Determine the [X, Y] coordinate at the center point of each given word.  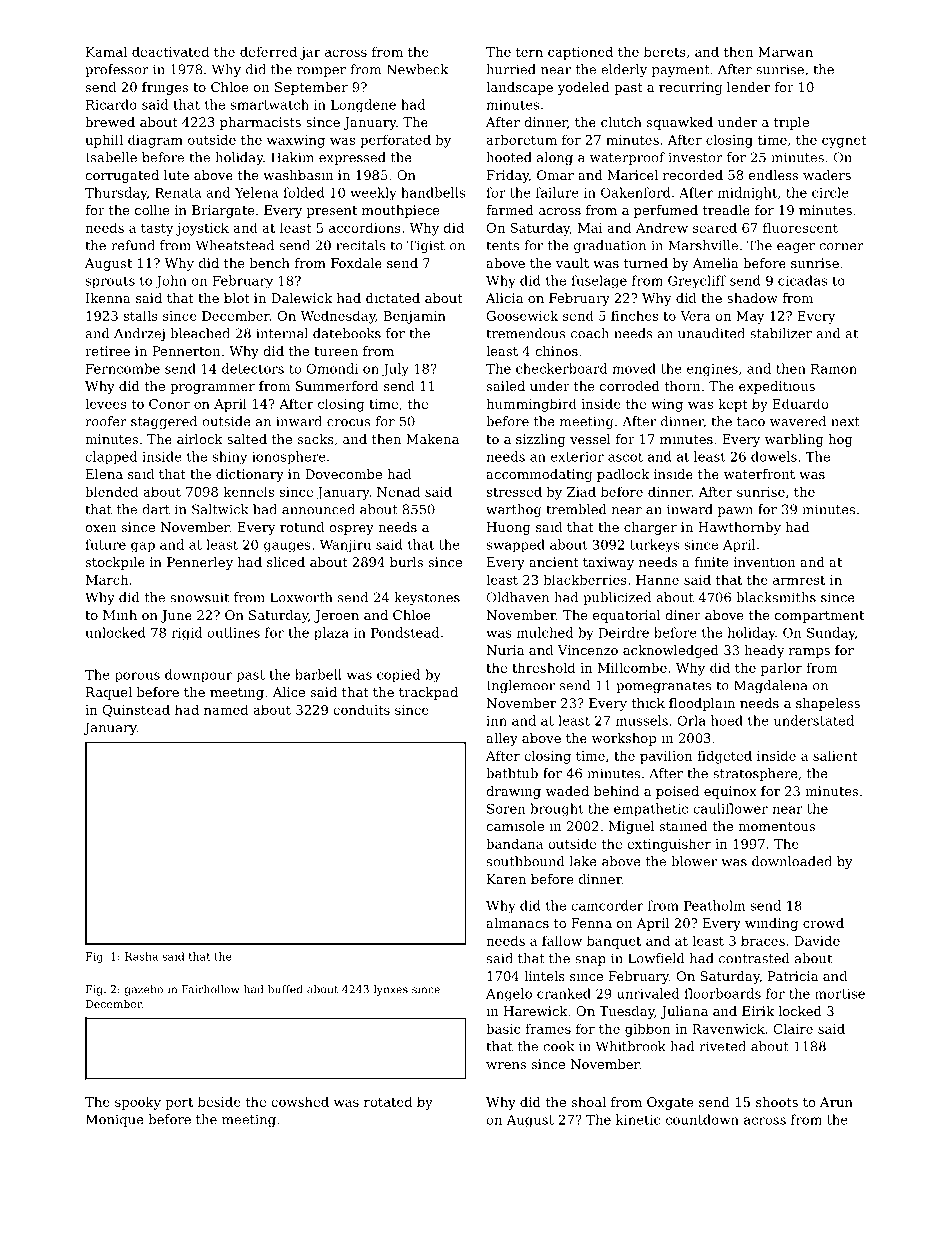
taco [751, 422]
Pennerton [186, 351]
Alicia [504, 298]
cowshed [300, 1101]
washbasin [298, 175]
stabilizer [781, 333]
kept [733, 405]
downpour [198, 675]
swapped [515, 546]
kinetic [638, 1119]
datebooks [347, 333]
